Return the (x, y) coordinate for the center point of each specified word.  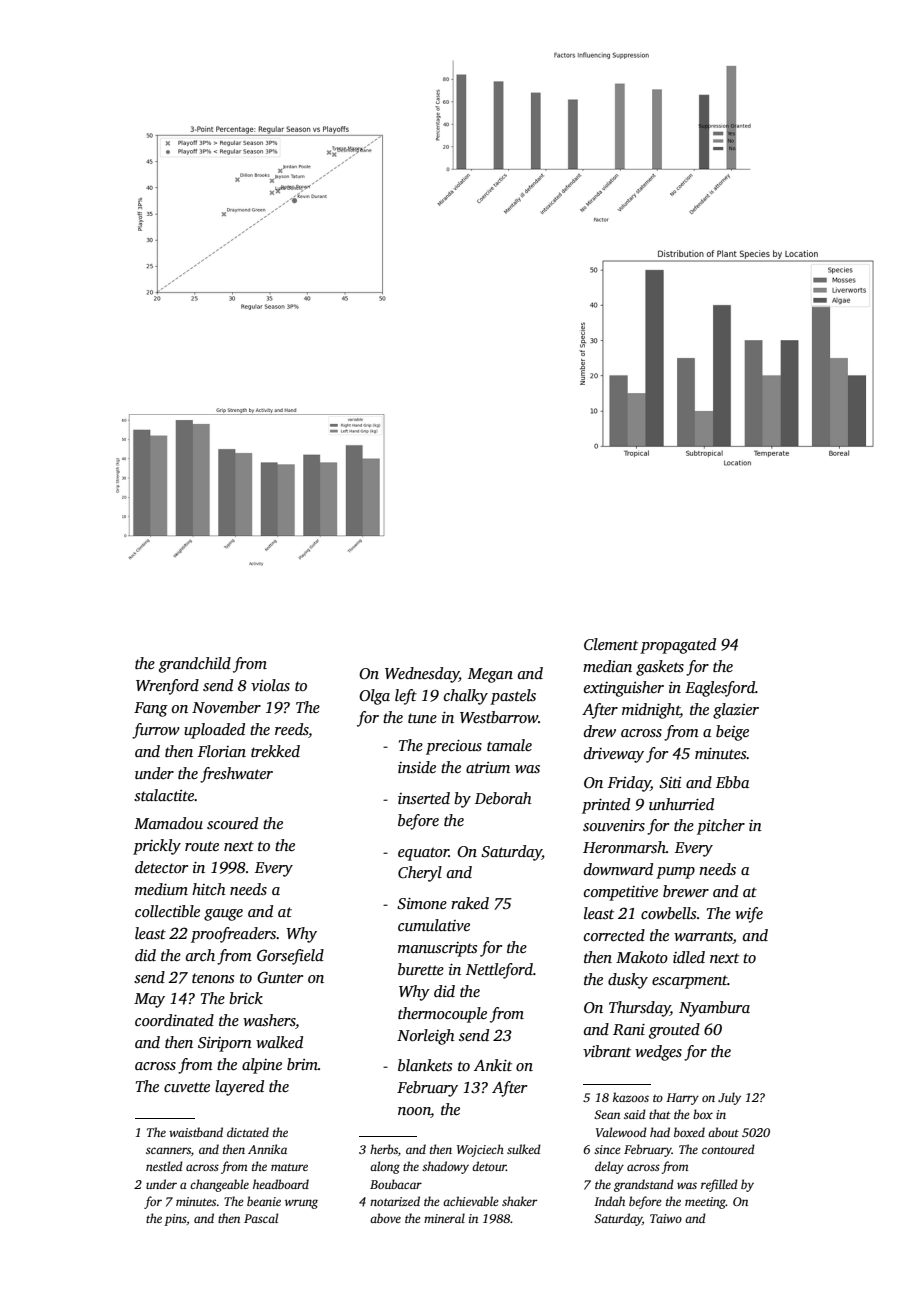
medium (161, 889)
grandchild (195, 665)
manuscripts (437, 949)
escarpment (690, 982)
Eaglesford (720, 689)
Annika (267, 1149)
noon (414, 1112)
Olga (374, 697)
